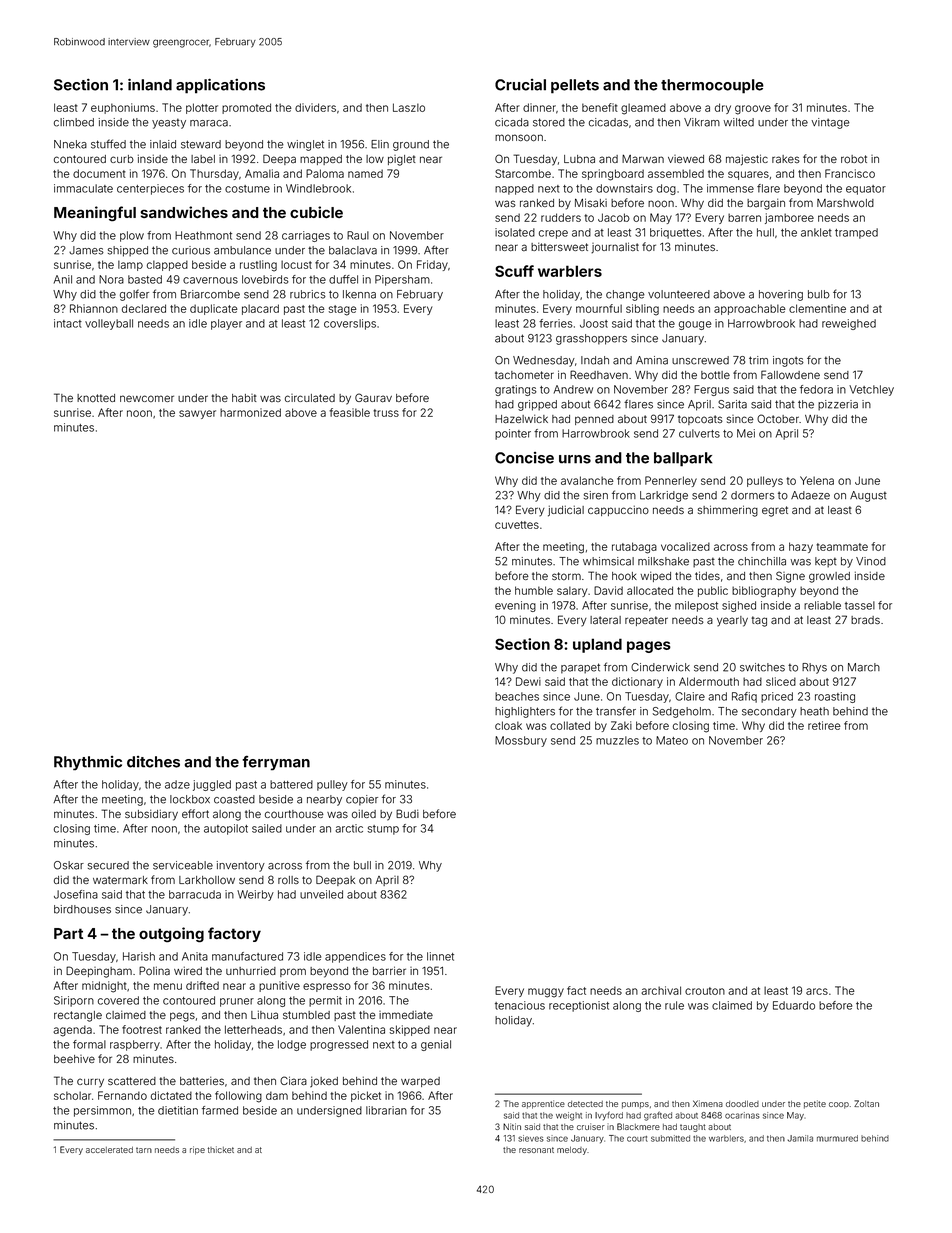  What do you see at coordinates (543, 1104) in the screenshot?
I see `apprentice` at bounding box center [543, 1104].
